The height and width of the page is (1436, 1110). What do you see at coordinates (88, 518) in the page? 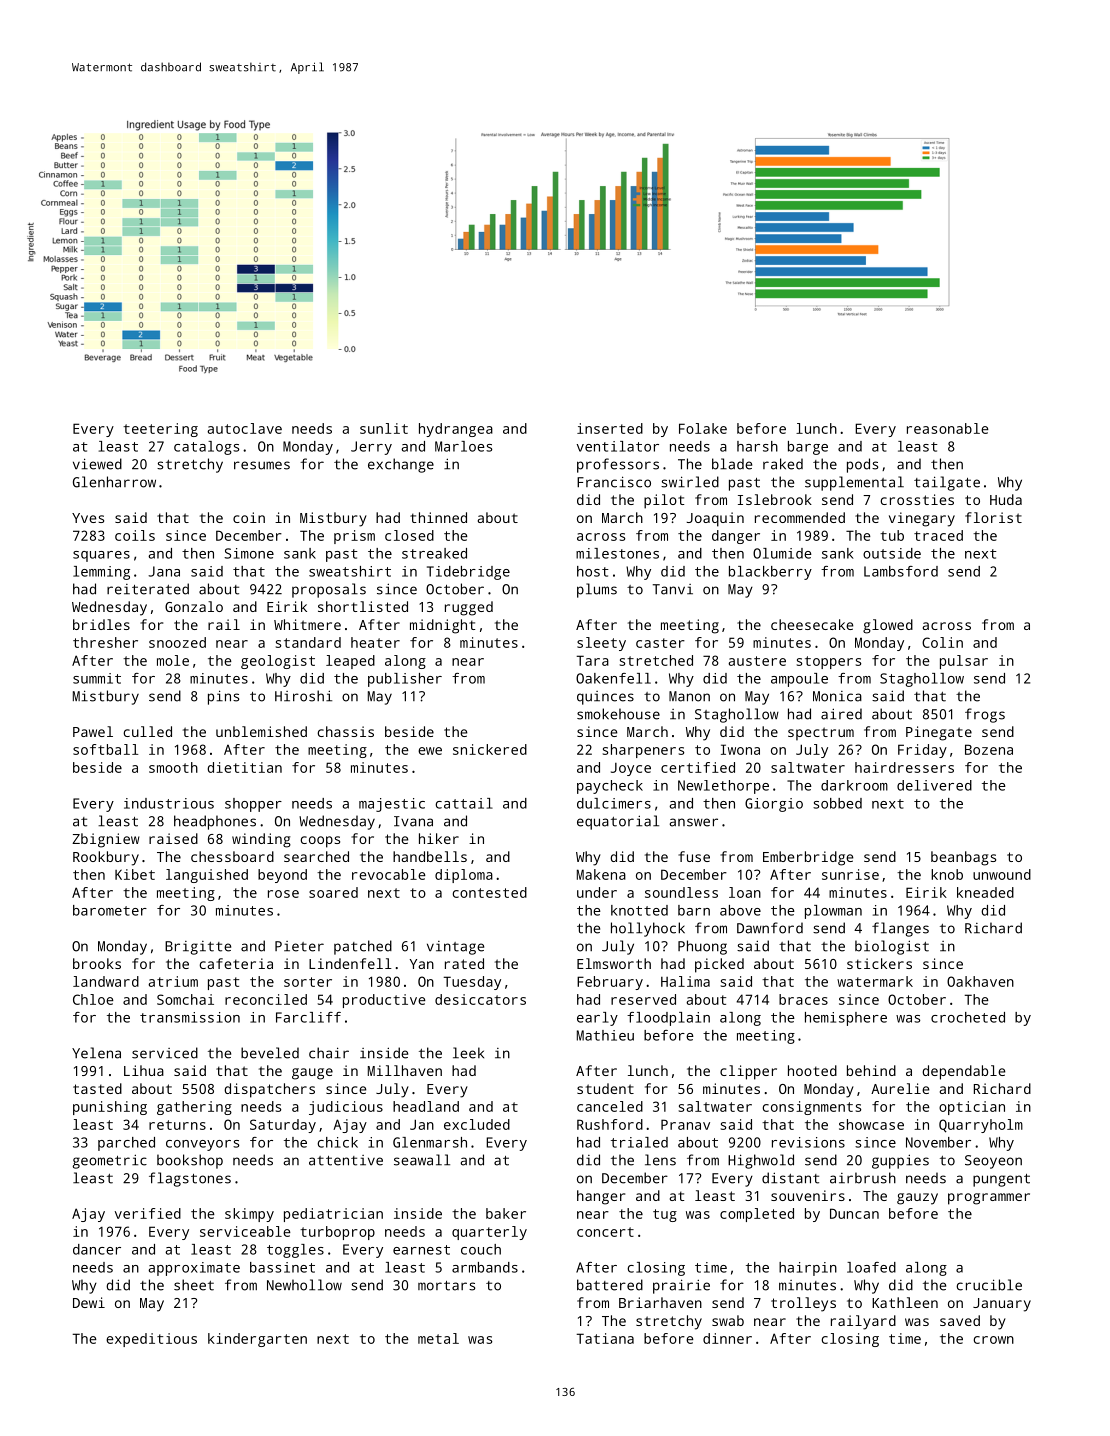
I see `Yves` at bounding box center [88, 518].
